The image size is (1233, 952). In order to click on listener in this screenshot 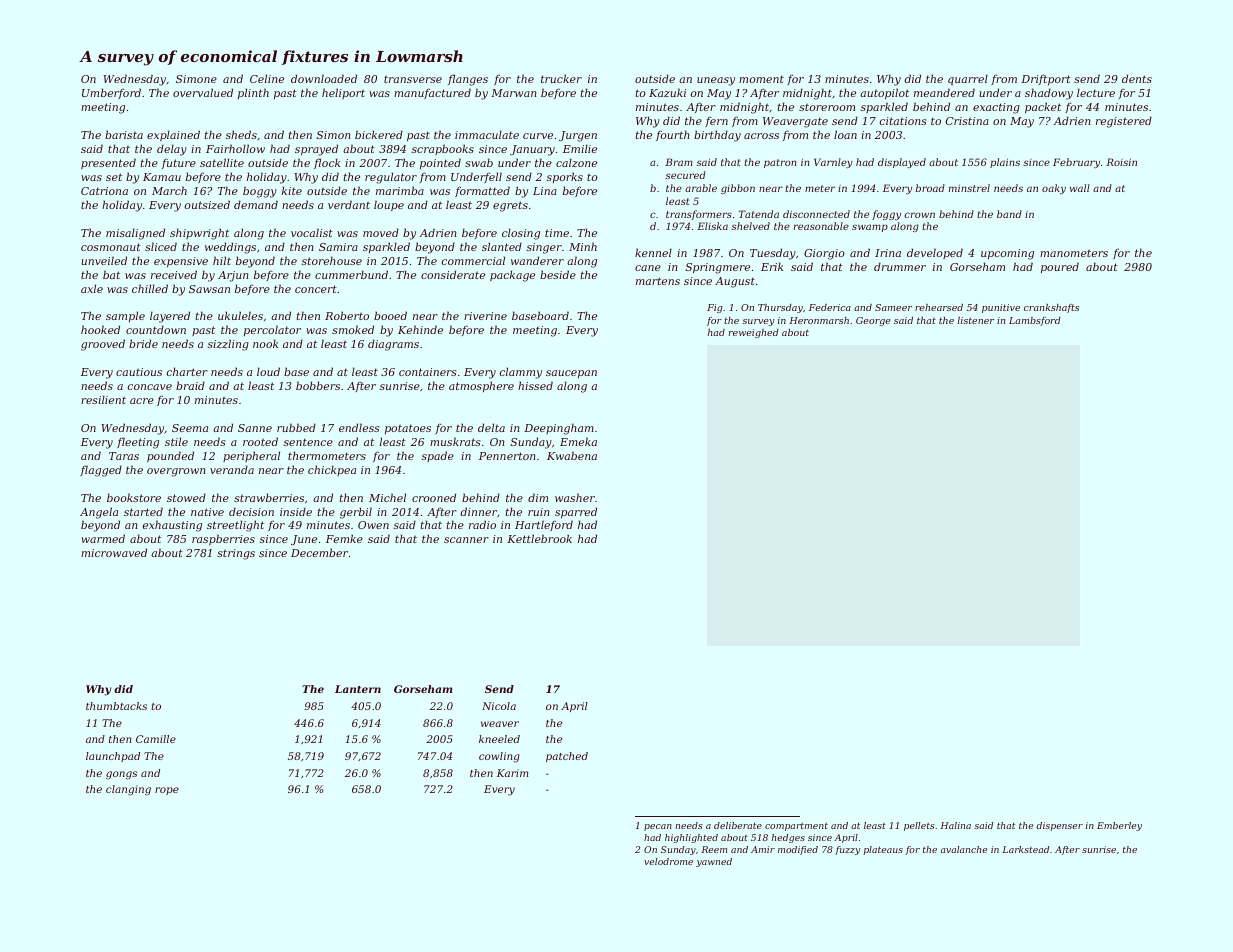, I will do `click(975, 320)`.
